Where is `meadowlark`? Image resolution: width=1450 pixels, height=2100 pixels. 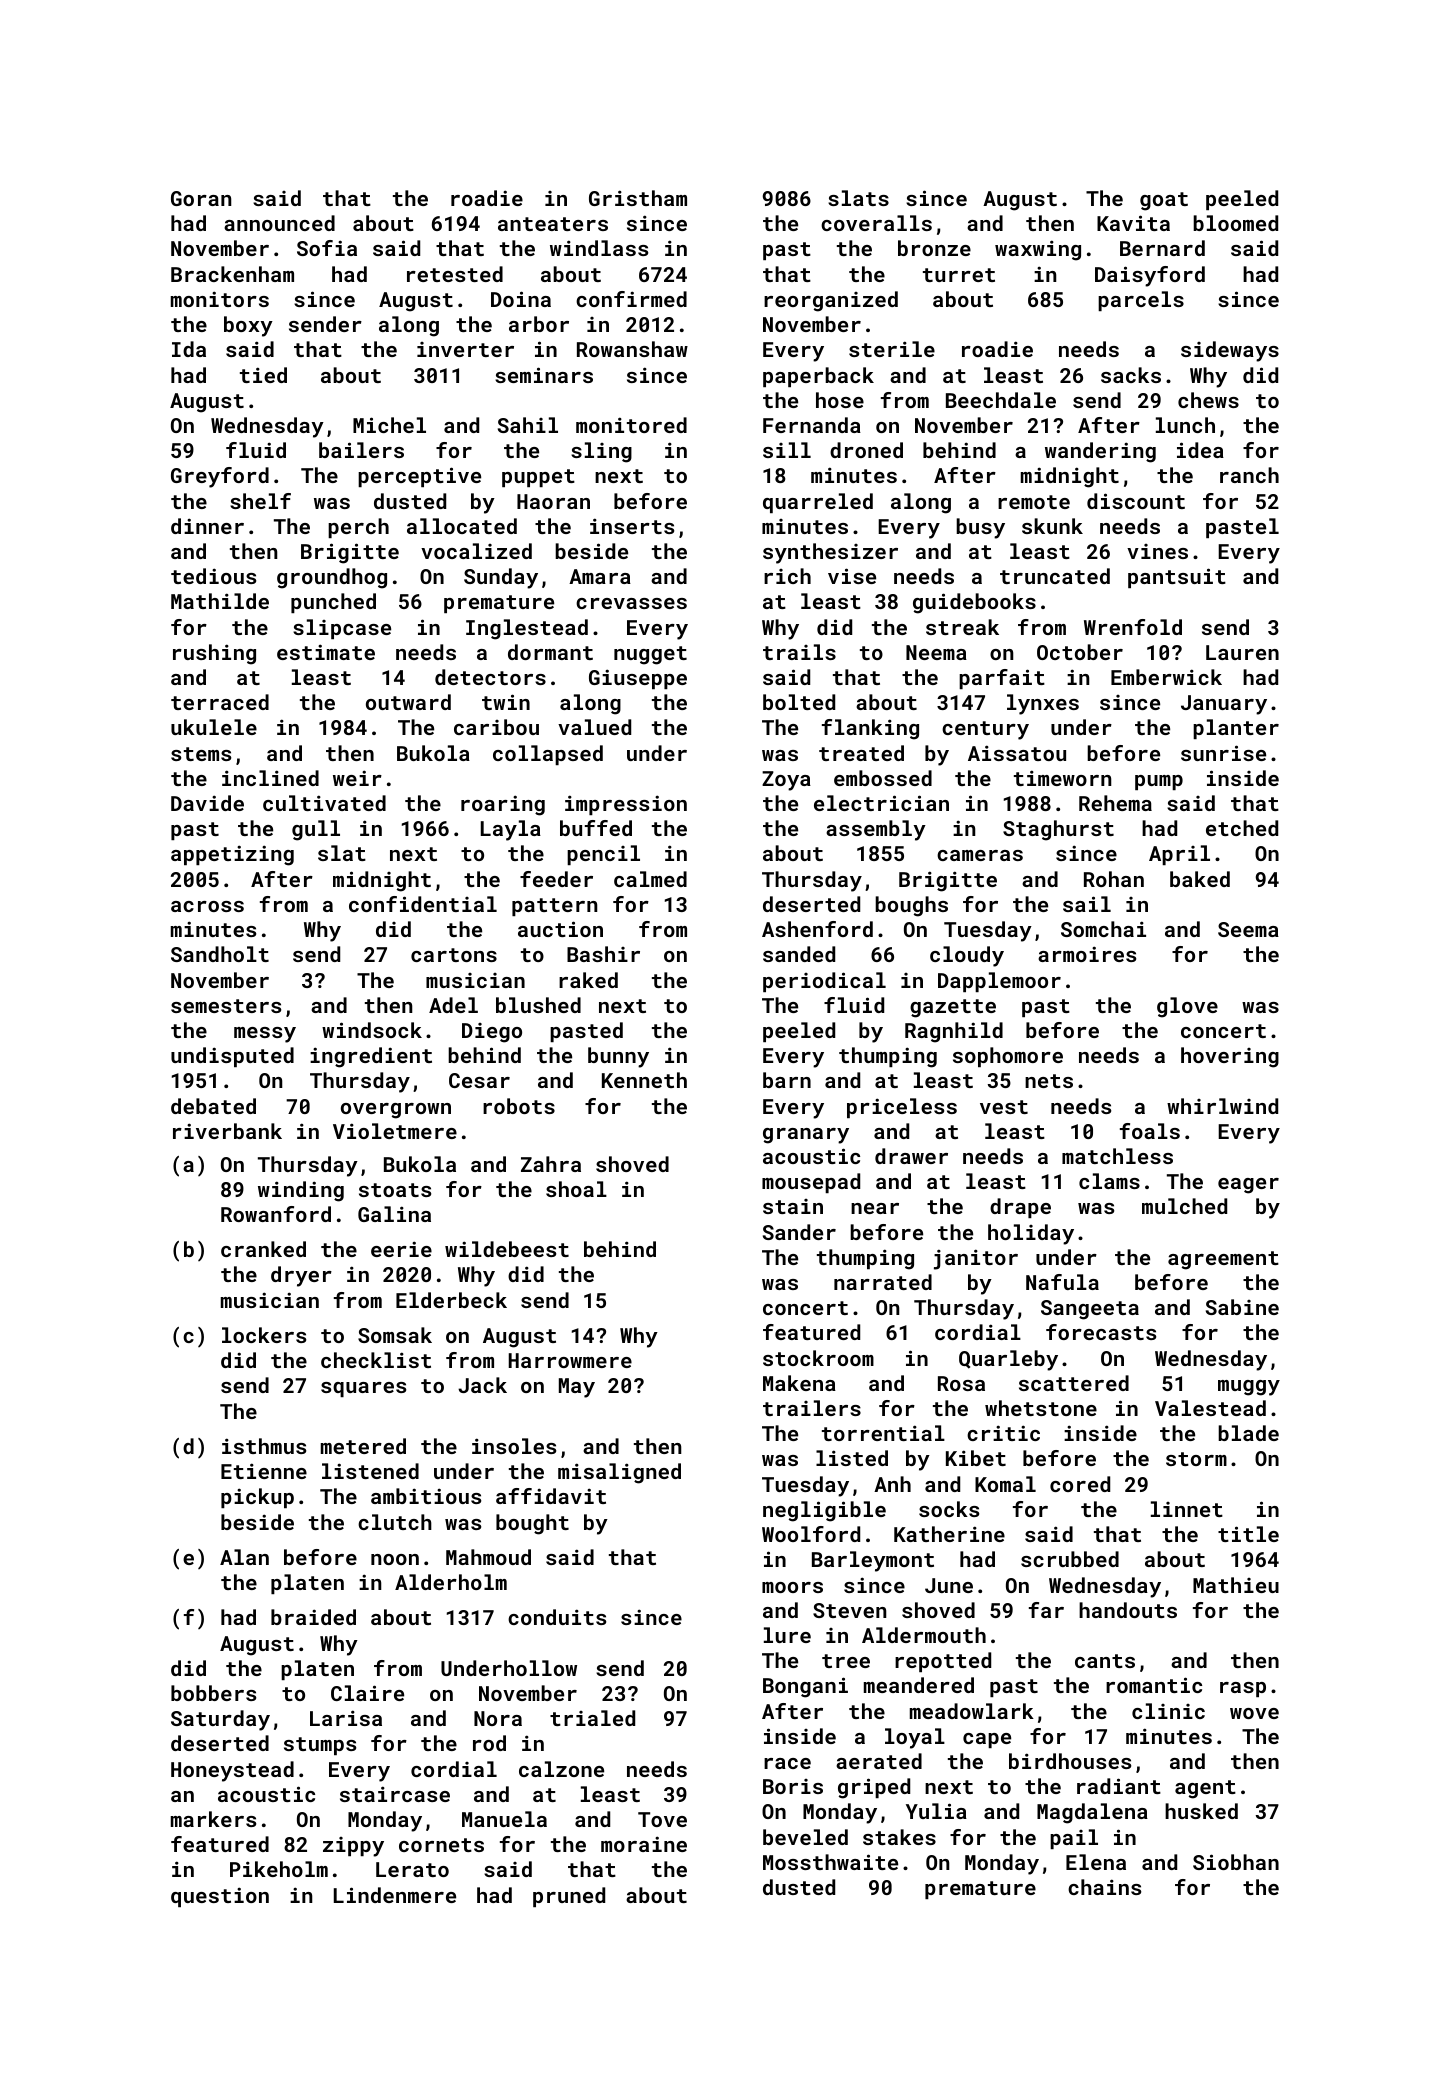
meadowlark is located at coordinates (972, 1711).
